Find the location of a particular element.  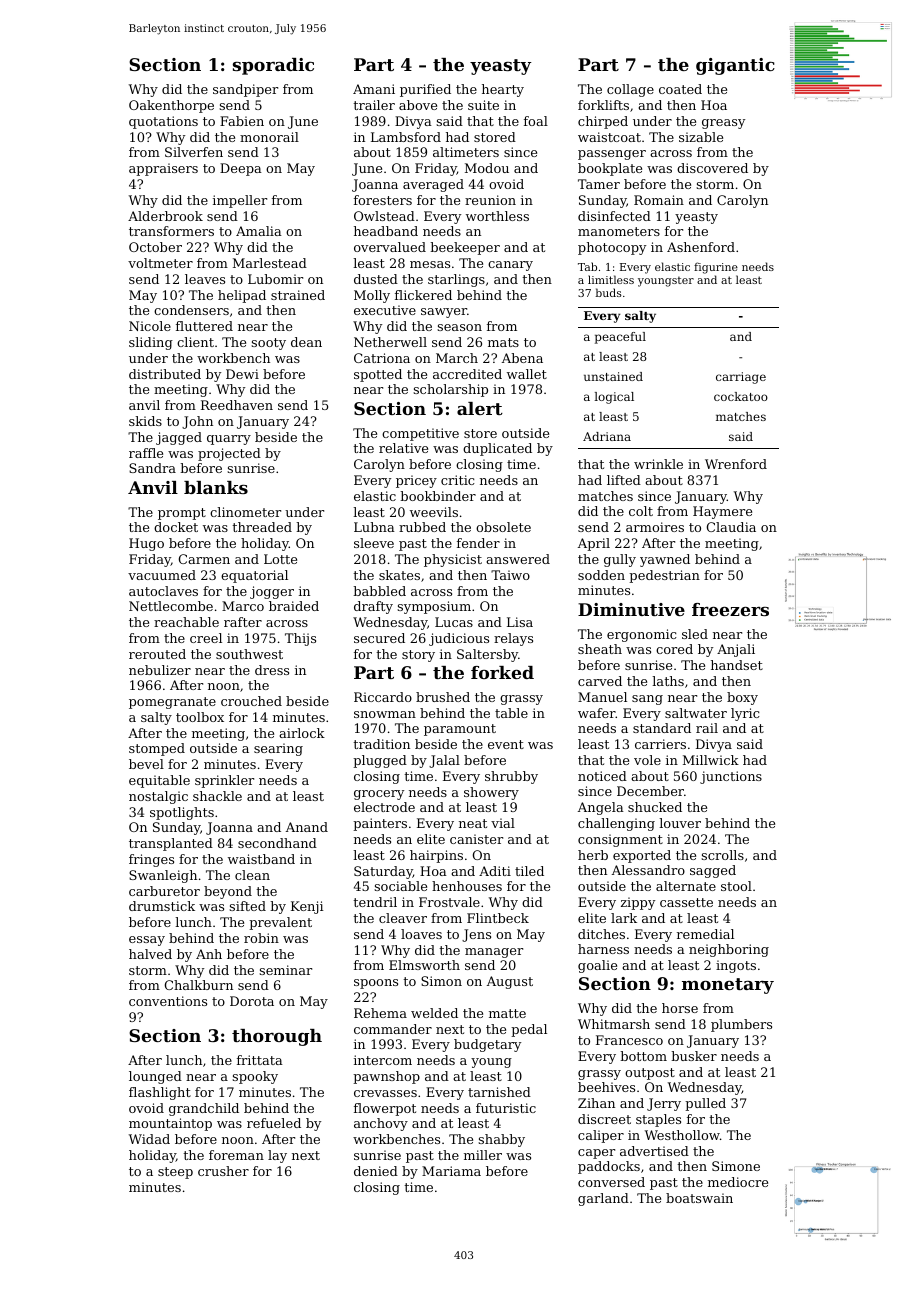

strained is located at coordinates (298, 295).
